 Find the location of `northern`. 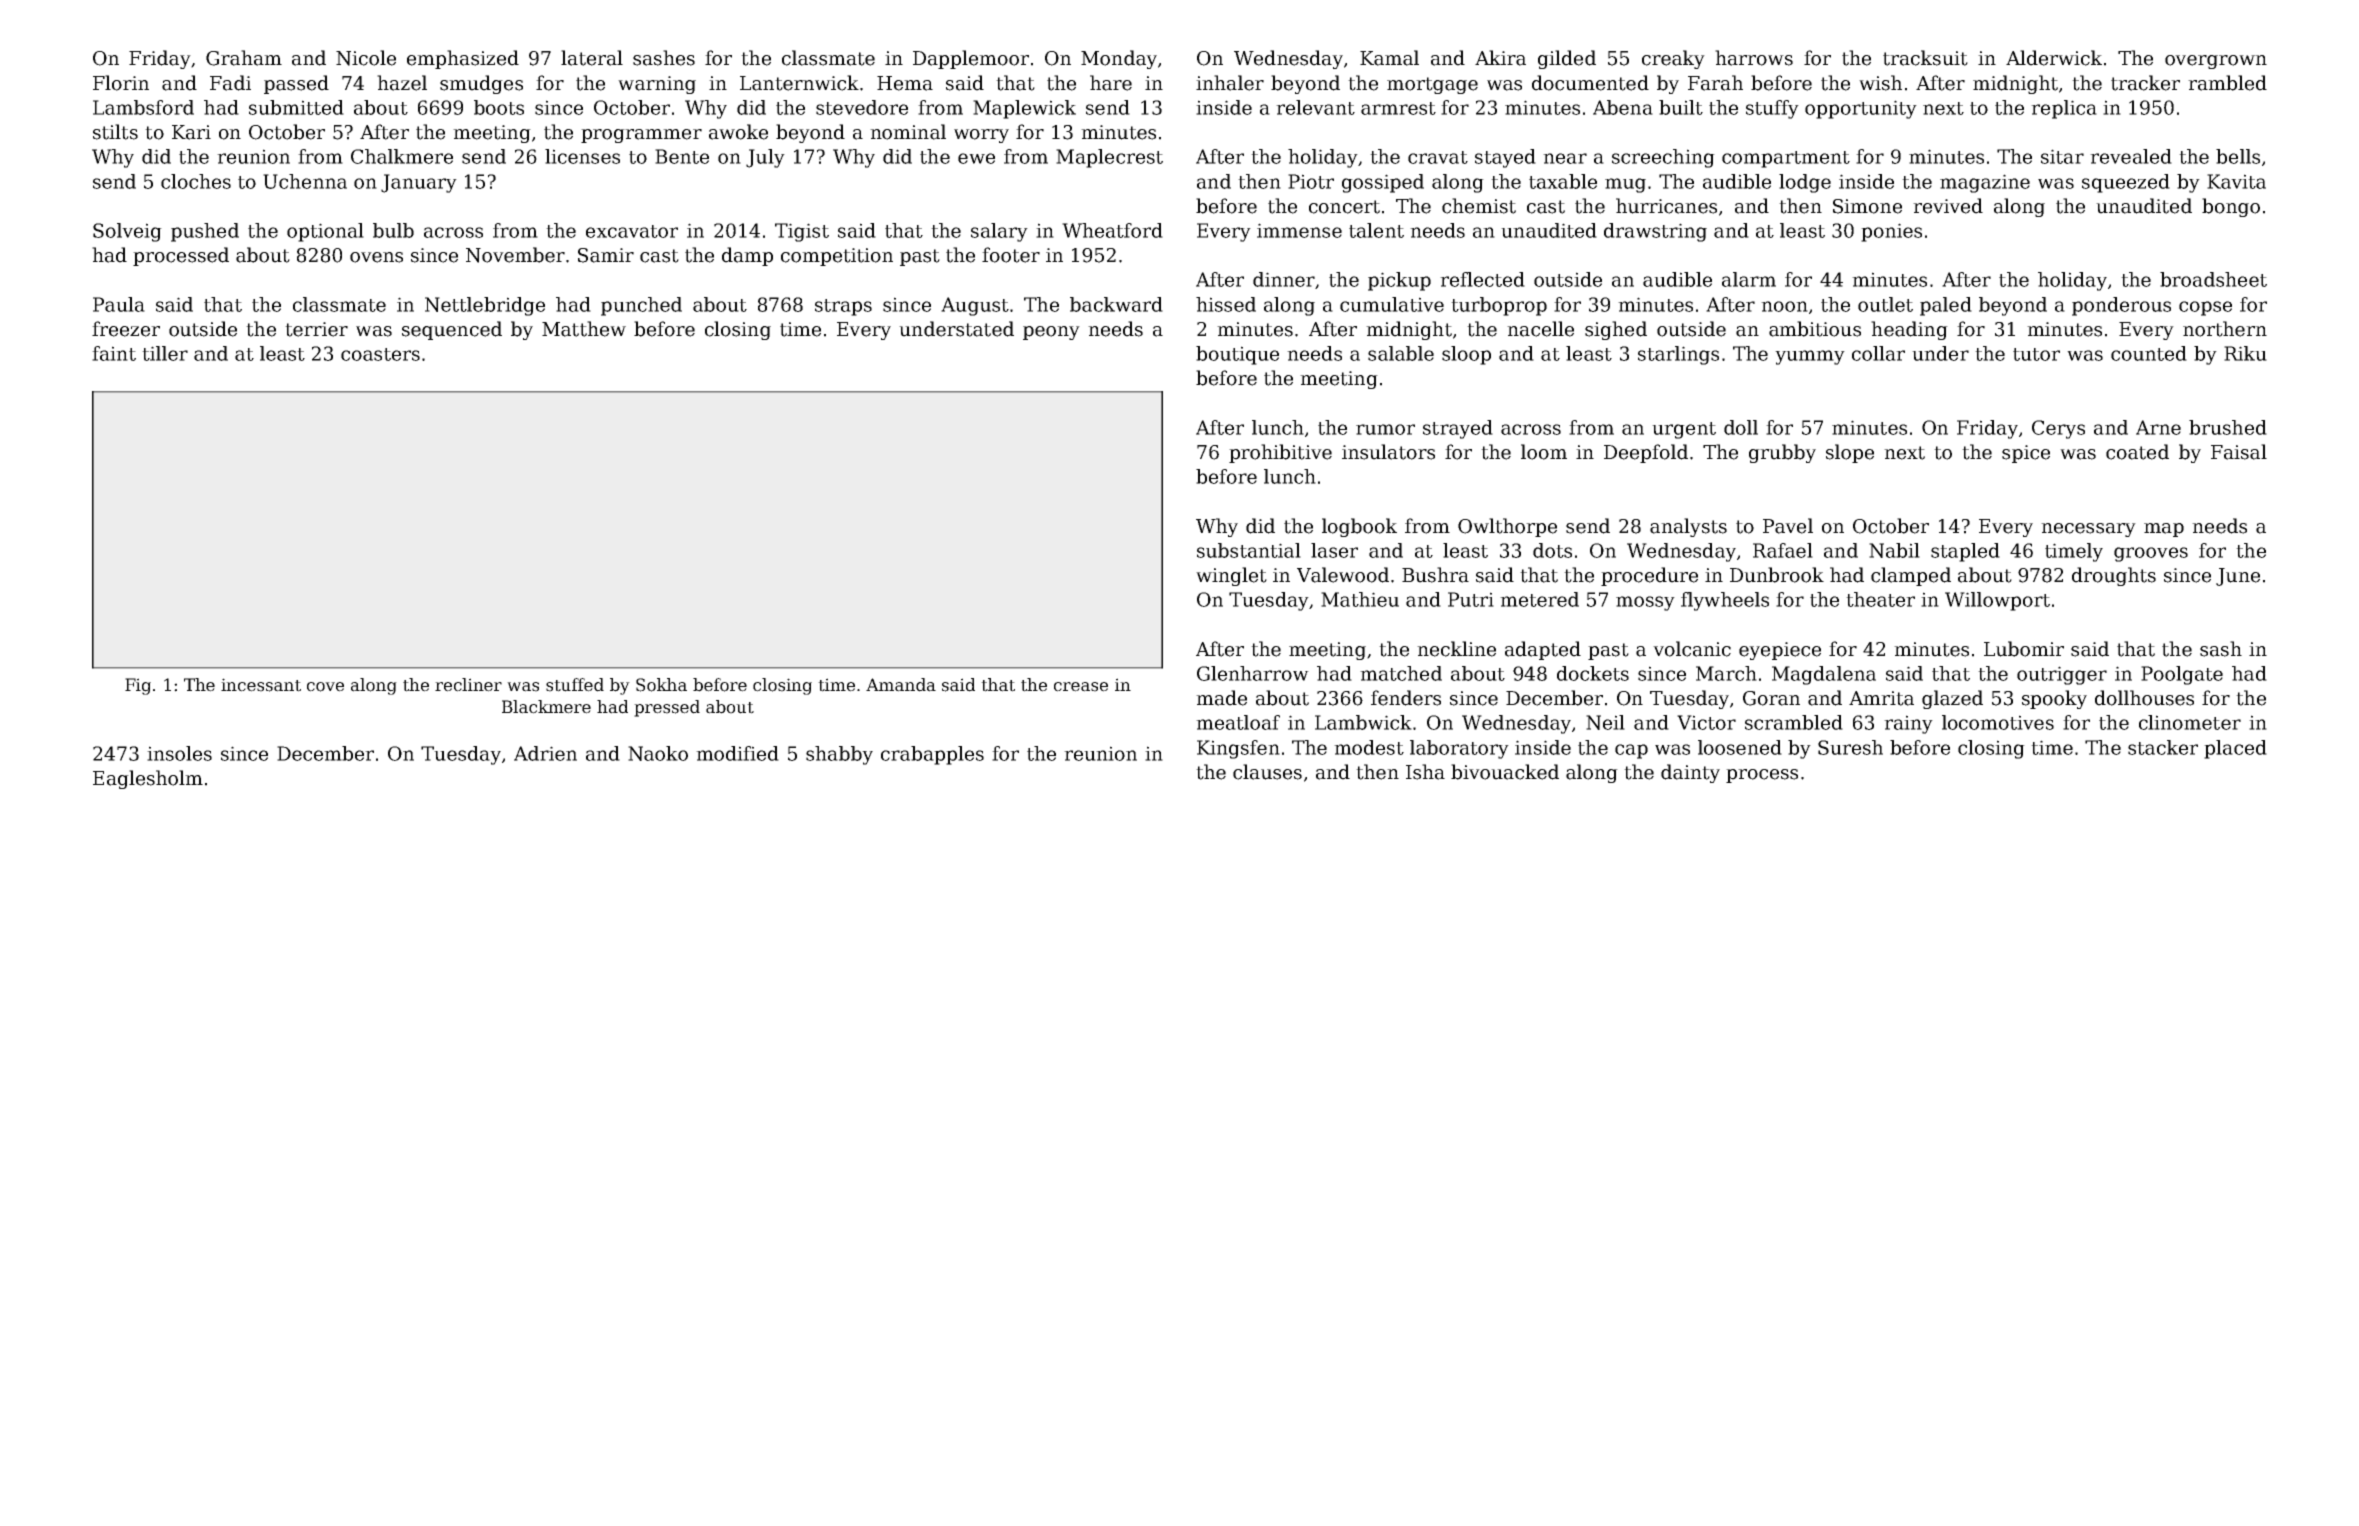

northern is located at coordinates (2225, 329).
